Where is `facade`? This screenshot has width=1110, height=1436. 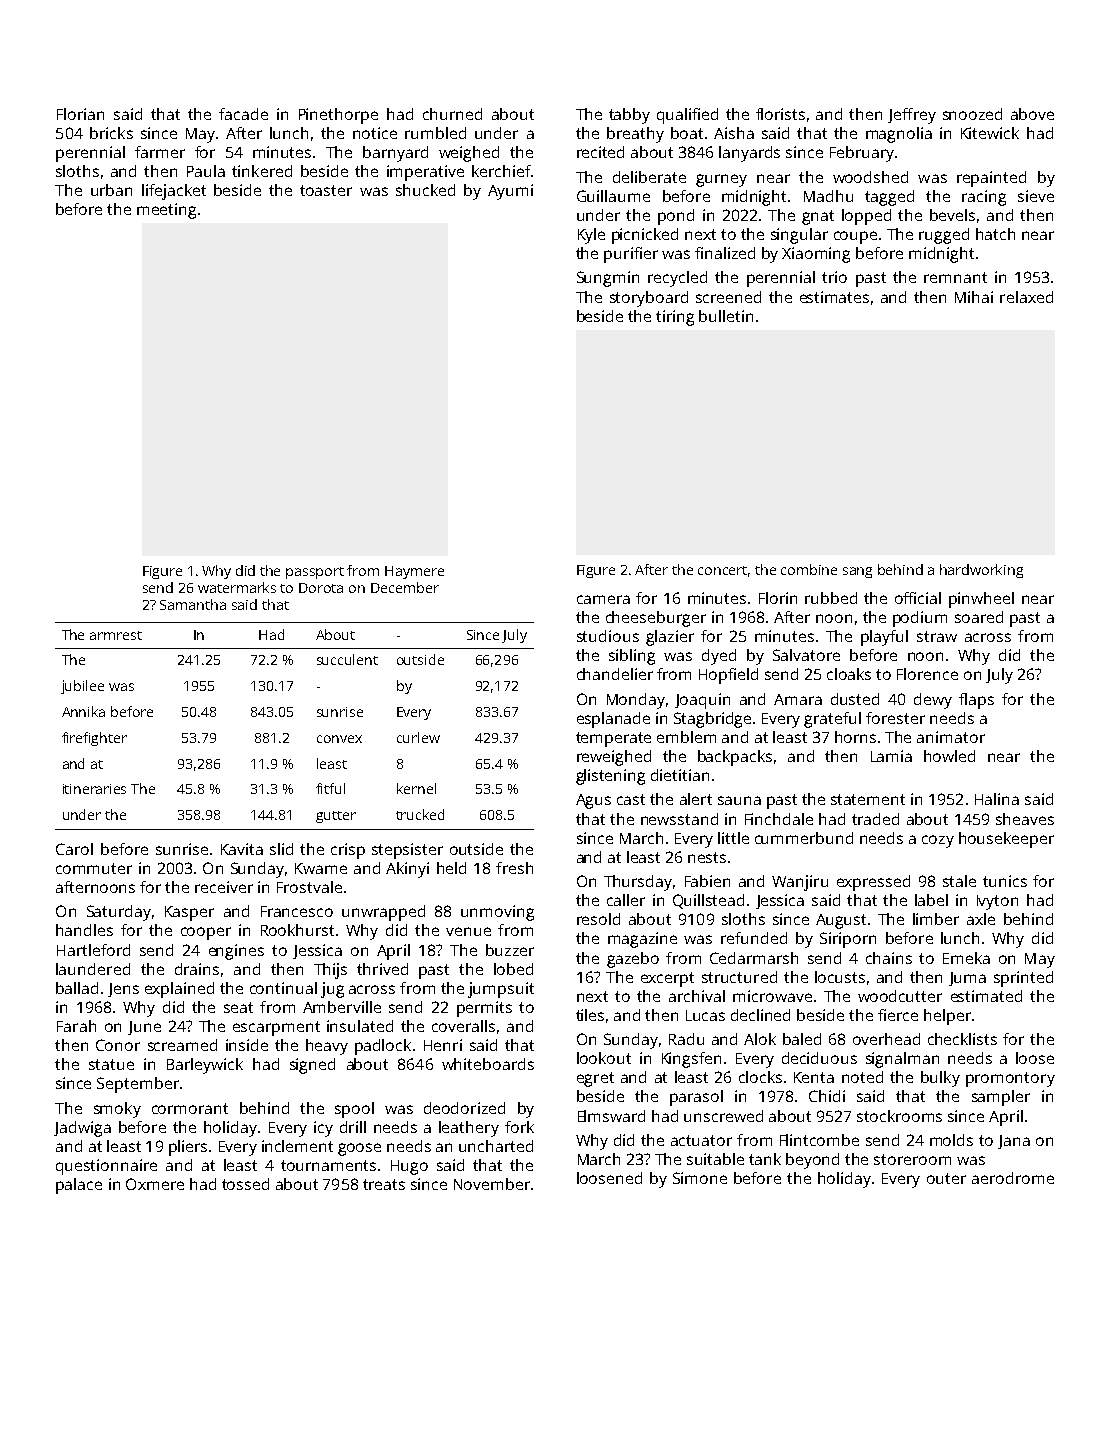
facade is located at coordinates (243, 114).
